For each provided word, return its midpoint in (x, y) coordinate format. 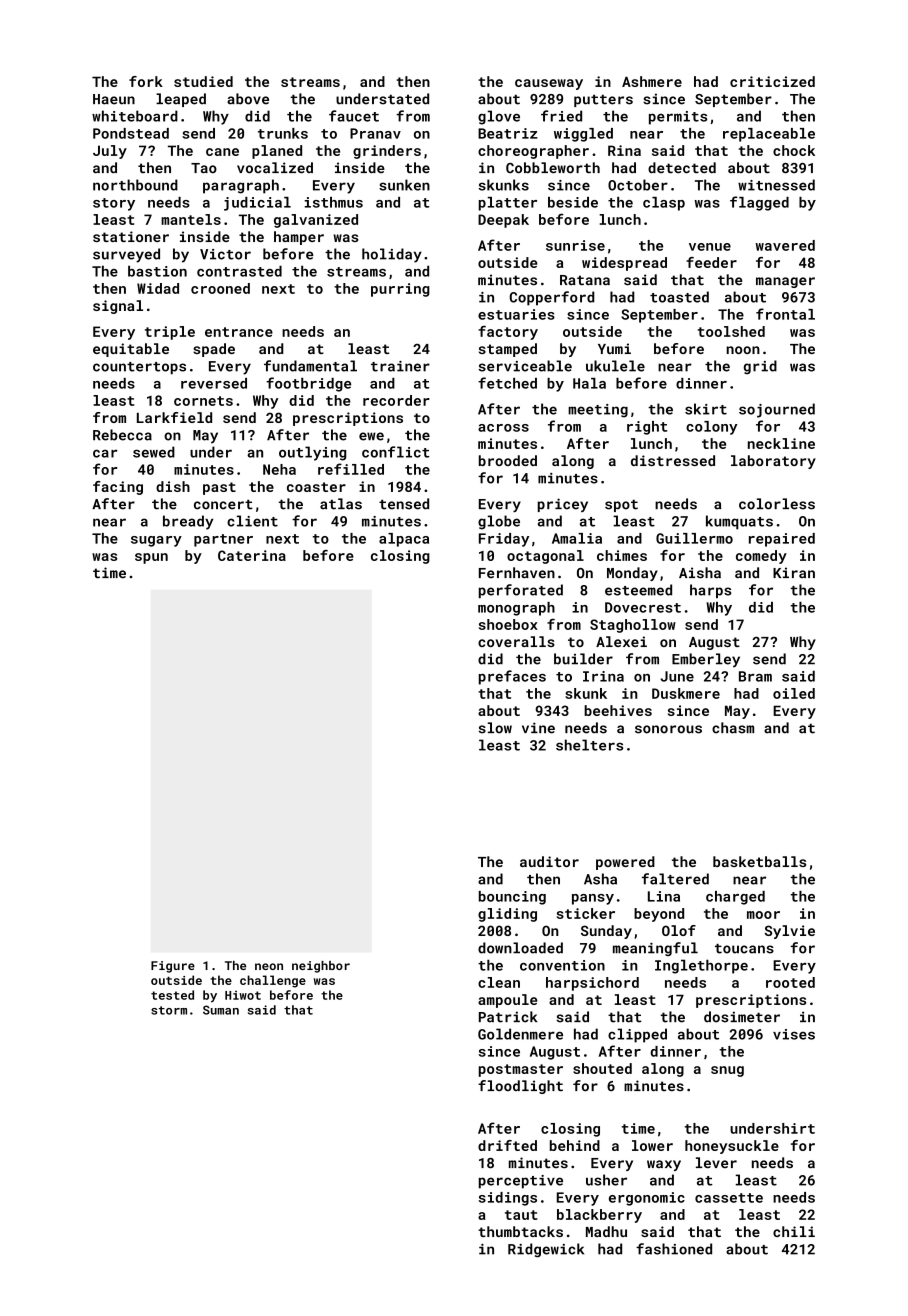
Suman (221, 1010)
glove (499, 117)
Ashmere (652, 81)
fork (146, 81)
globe (499, 522)
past (219, 488)
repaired (782, 540)
